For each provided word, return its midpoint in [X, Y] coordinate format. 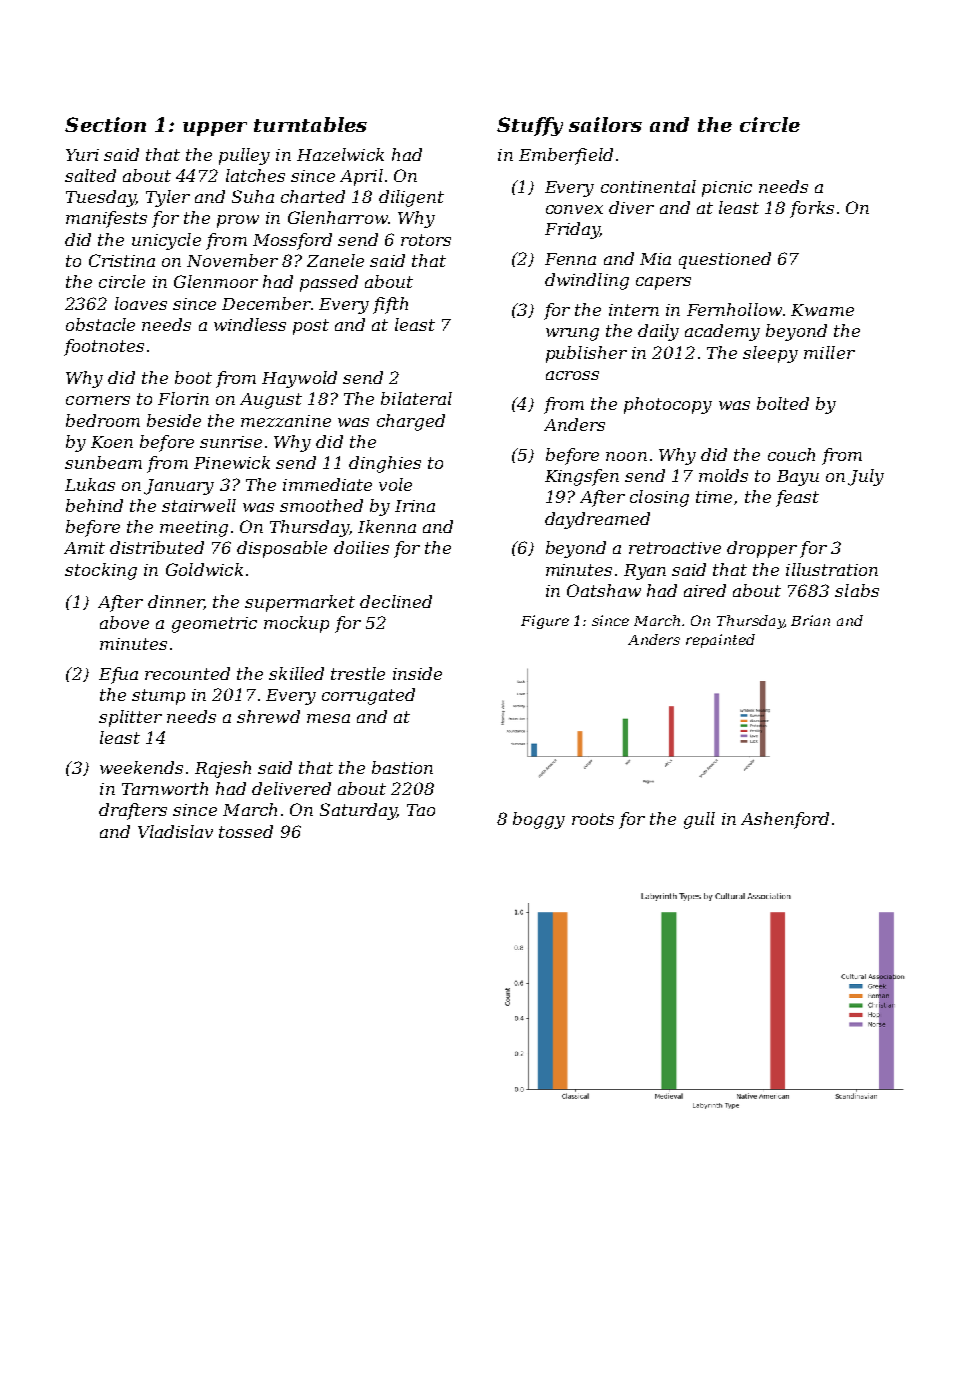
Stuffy [530, 126]
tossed [246, 831]
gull [699, 820]
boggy [539, 820]
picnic [727, 189]
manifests [106, 219]
